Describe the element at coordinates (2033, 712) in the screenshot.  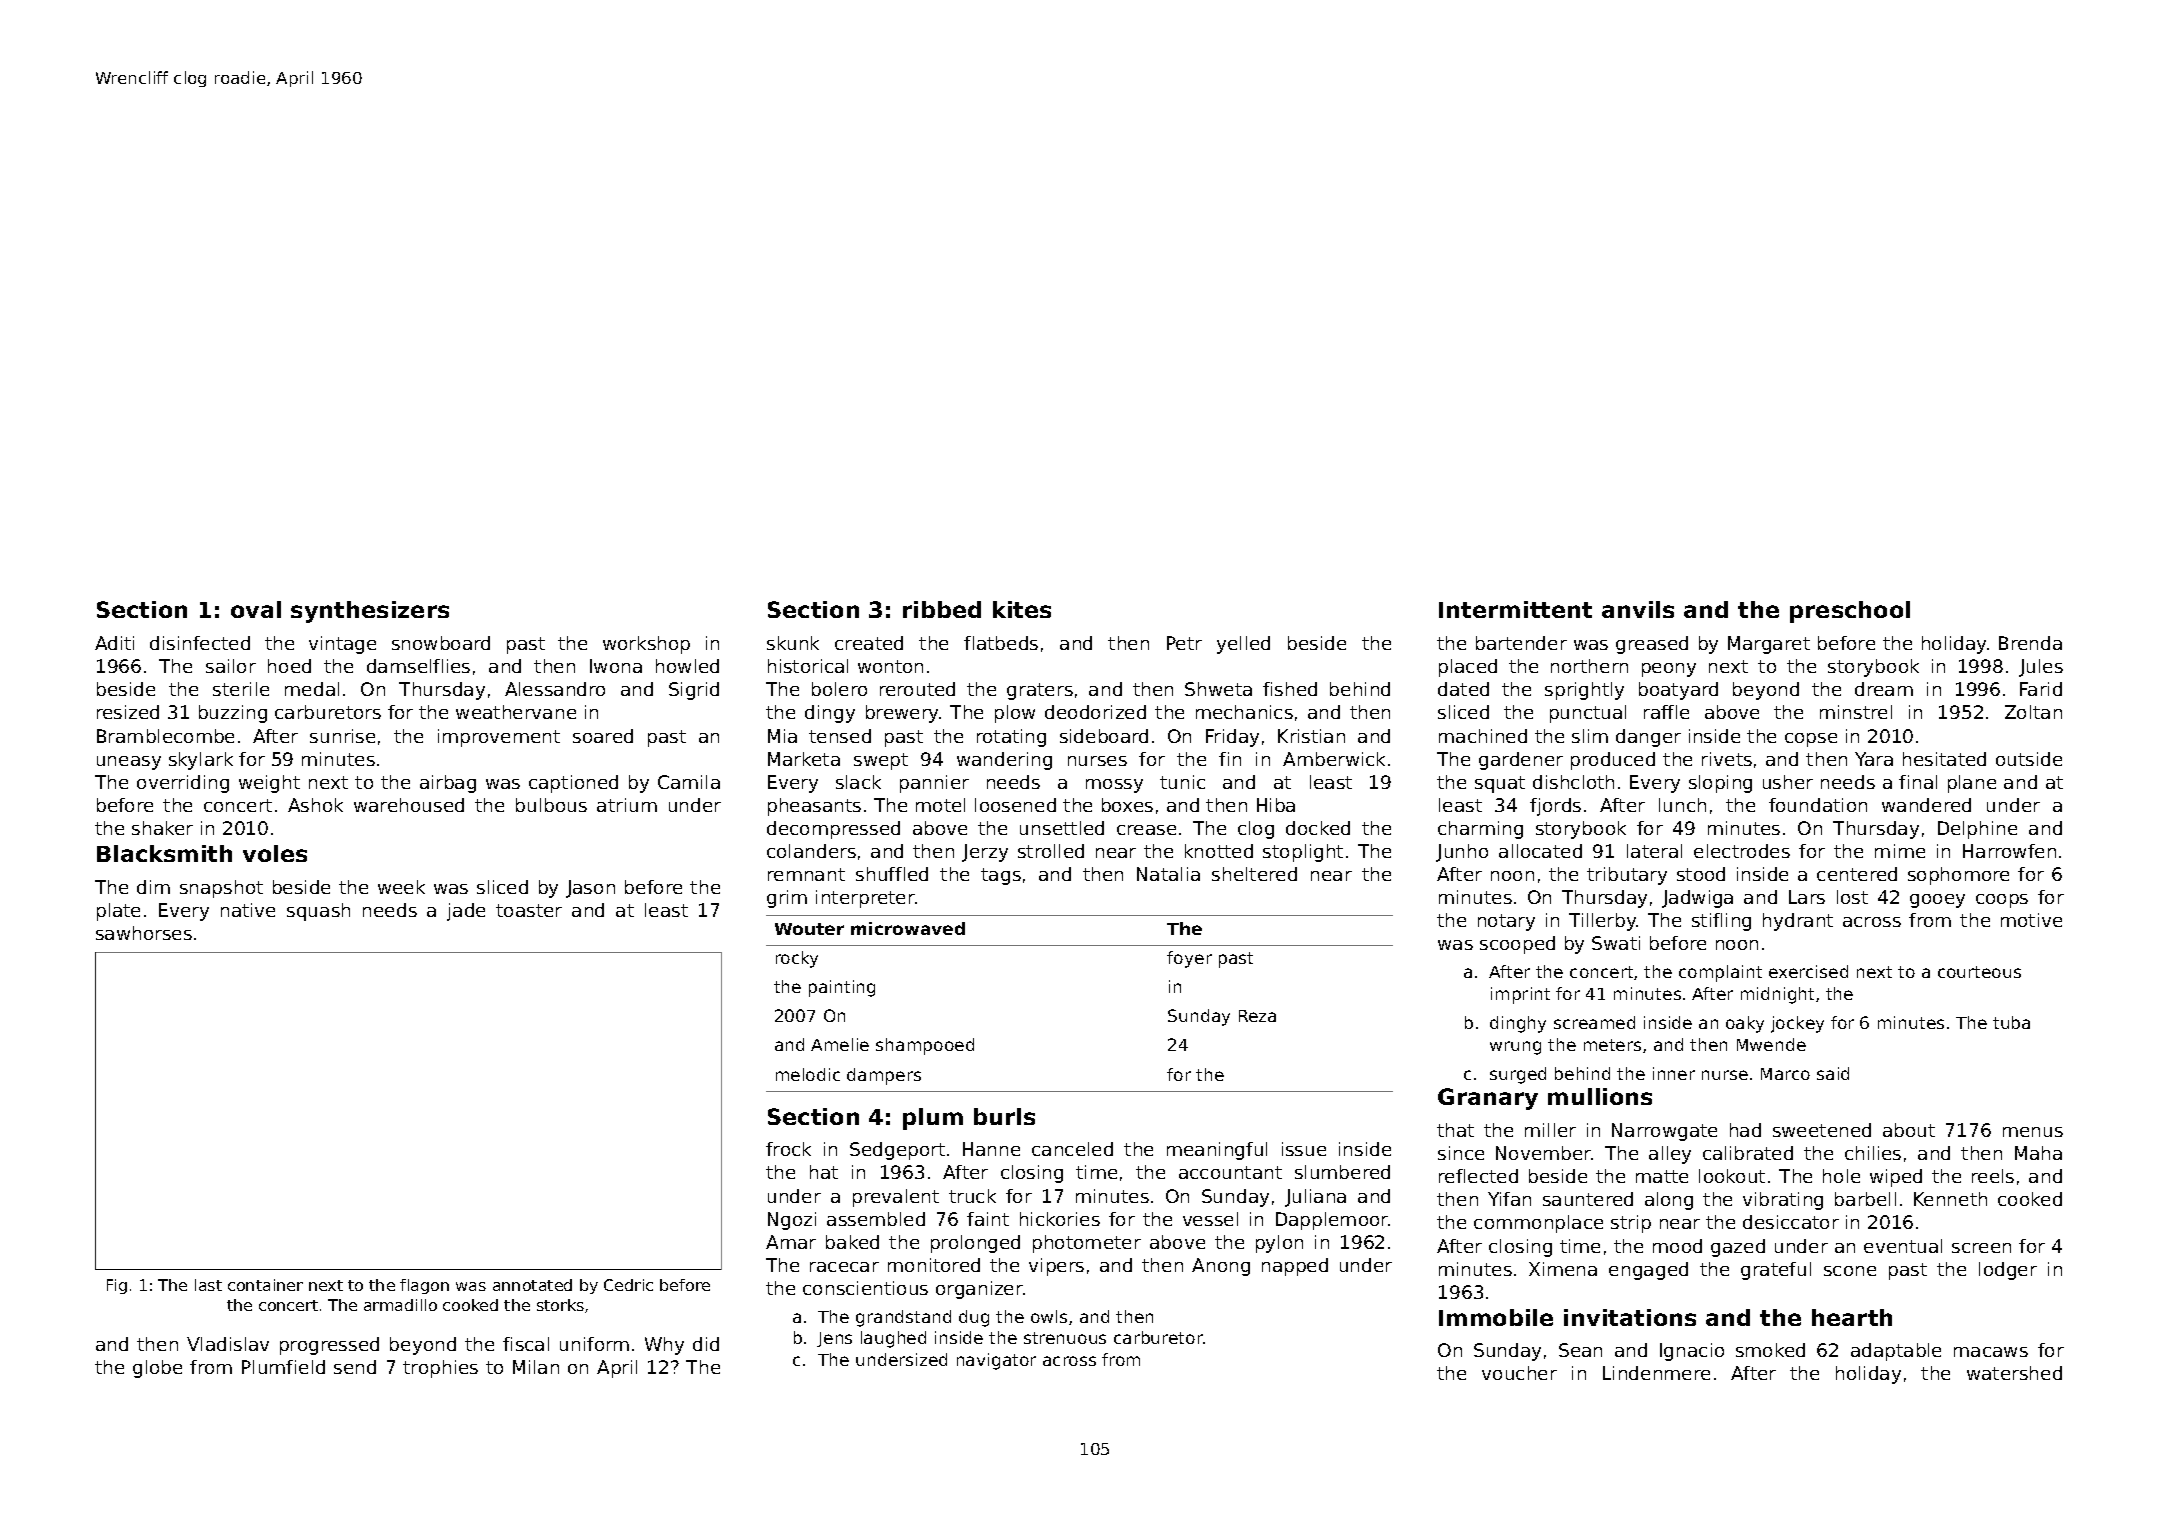
I see `Zoltan` at that location.
